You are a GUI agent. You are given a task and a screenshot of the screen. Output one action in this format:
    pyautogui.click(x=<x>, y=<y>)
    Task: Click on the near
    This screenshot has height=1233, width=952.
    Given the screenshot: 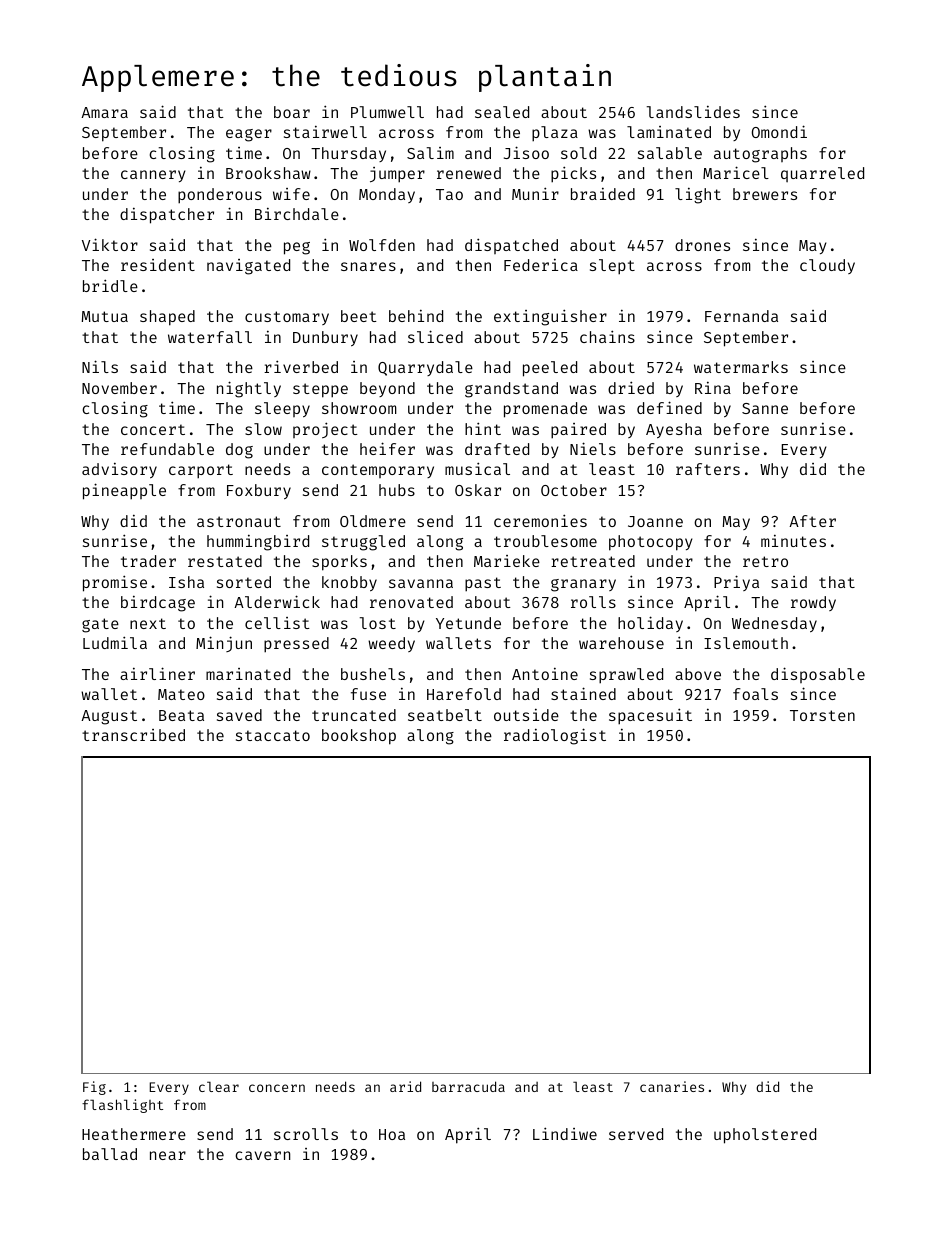 What is the action you would take?
    pyautogui.click(x=168, y=1155)
